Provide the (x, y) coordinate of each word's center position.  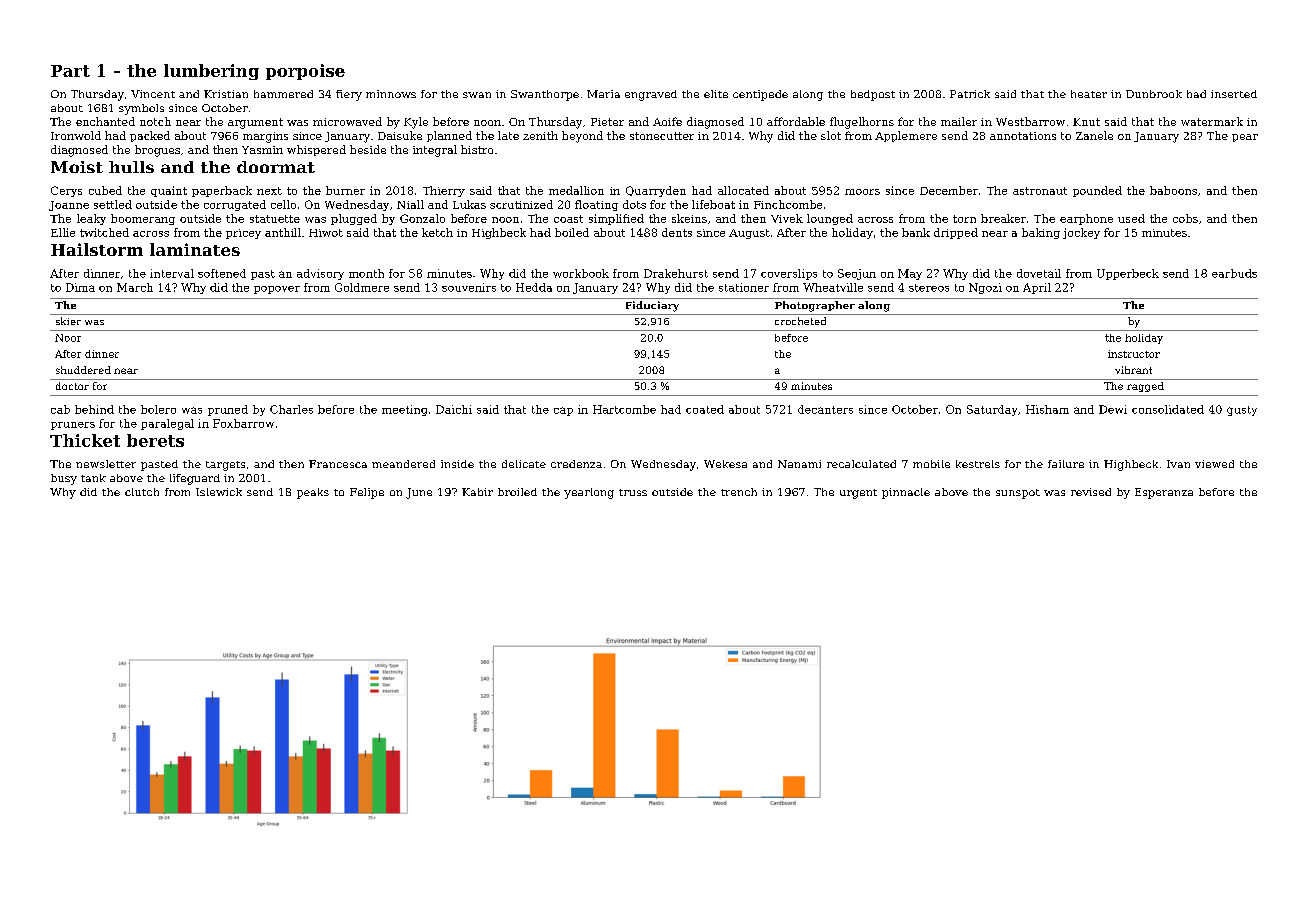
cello (283, 204)
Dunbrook (1154, 94)
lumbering (211, 72)
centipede (760, 95)
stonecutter (662, 136)
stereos (929, 288)
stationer (744, 287)
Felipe (367, 493)
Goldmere (362, 287)
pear (1245, 138)
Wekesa (725, 464)
